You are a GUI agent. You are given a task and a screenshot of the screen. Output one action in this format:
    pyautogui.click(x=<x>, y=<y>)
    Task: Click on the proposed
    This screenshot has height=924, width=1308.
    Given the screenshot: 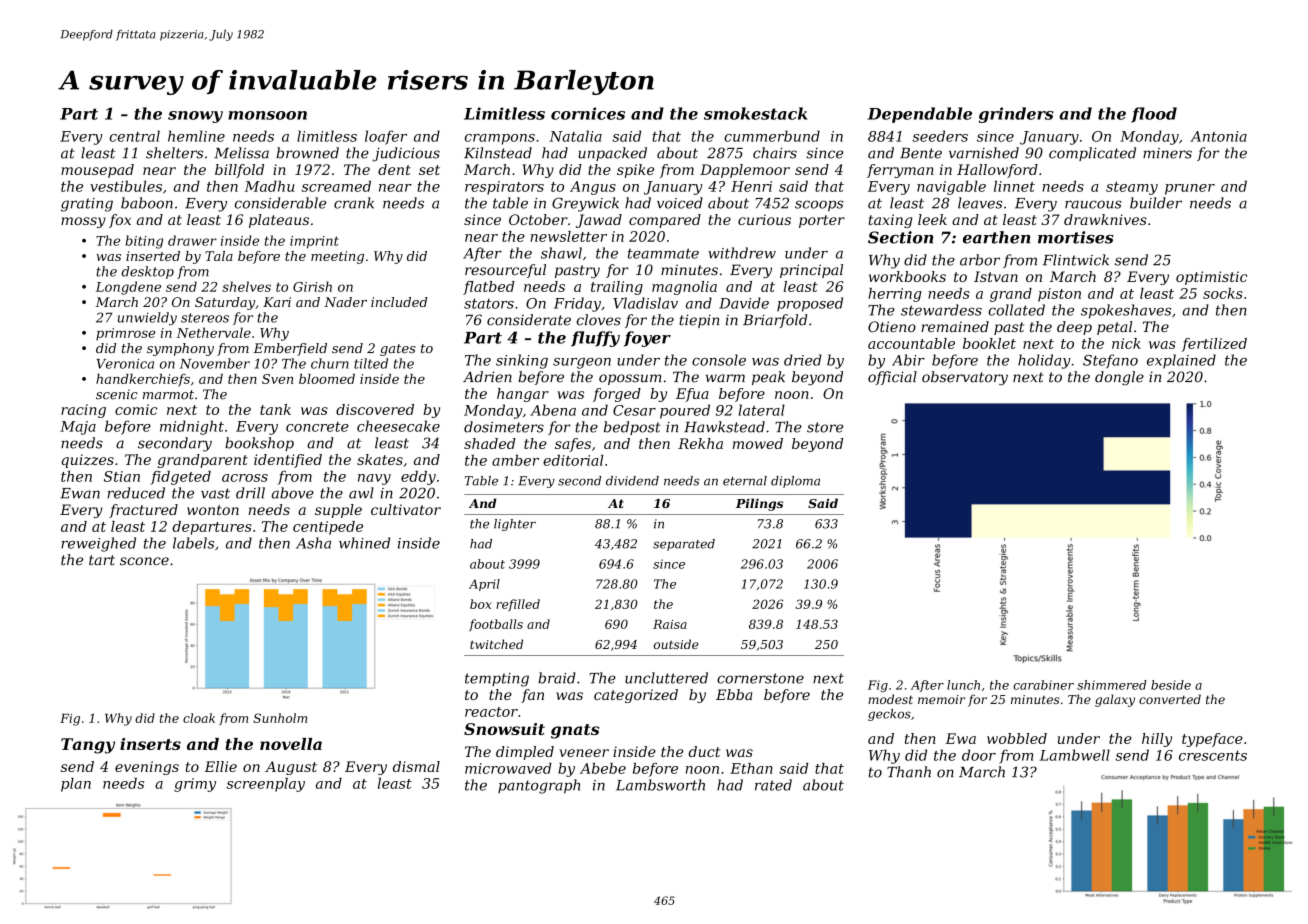 What is the action you would take?
    pyautogui.click(x=810, y=304)
